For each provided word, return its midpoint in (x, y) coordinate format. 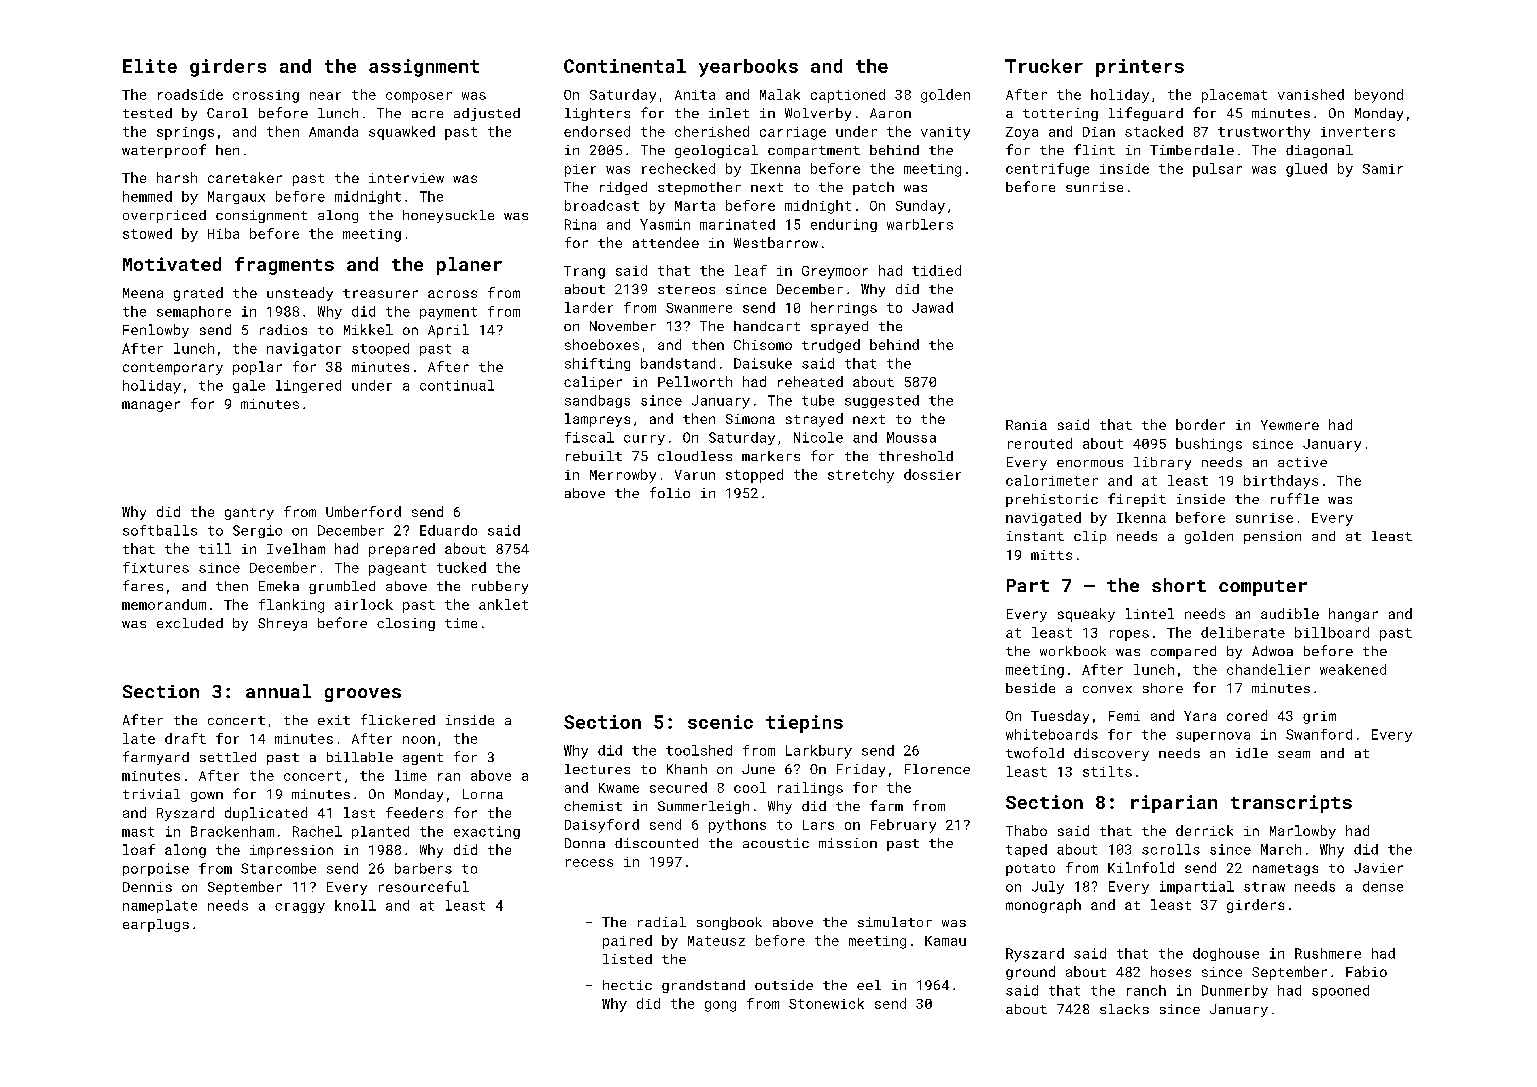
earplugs (156, 925)
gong (720, 1006)
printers (1140, 68)
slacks (1124, 1009)
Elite (150, 66)
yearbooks (748, 68)
